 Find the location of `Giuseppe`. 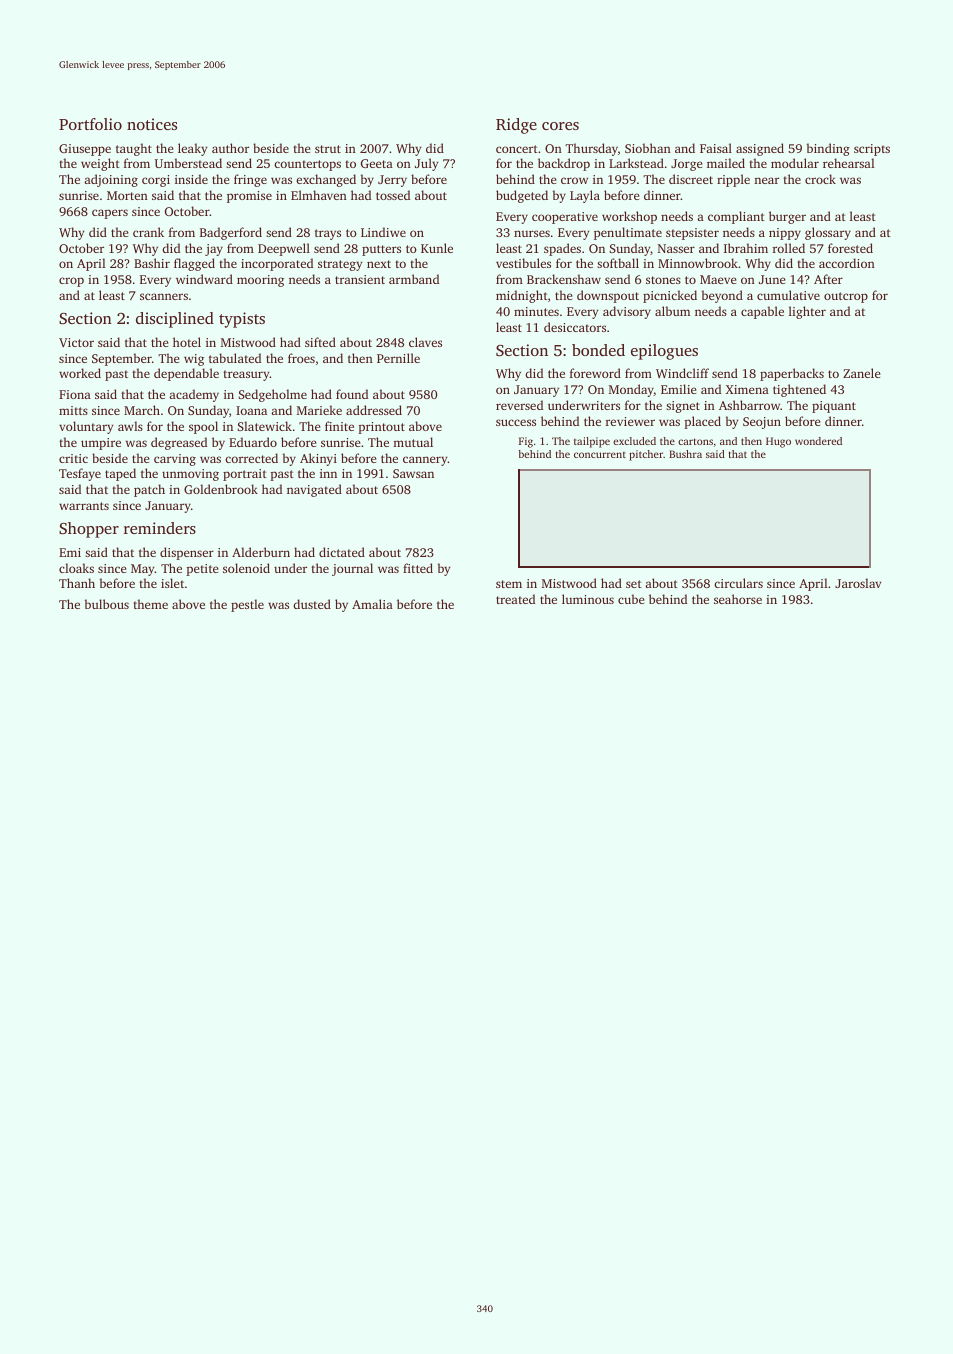

Giuseppe is located at coordinates (85, 150).
